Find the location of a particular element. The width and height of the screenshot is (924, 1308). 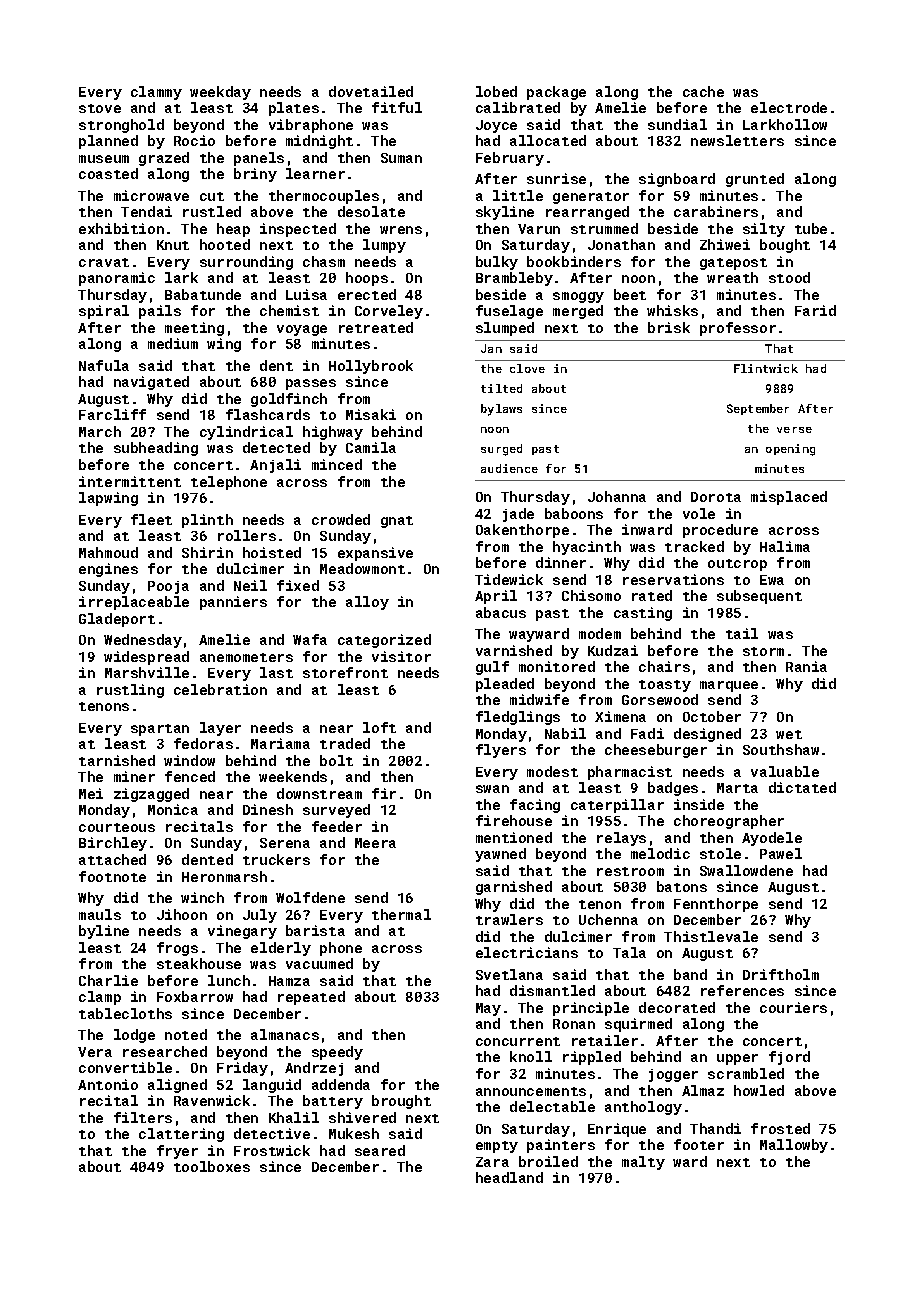

jogger is located at coordinates (673, 1075).
